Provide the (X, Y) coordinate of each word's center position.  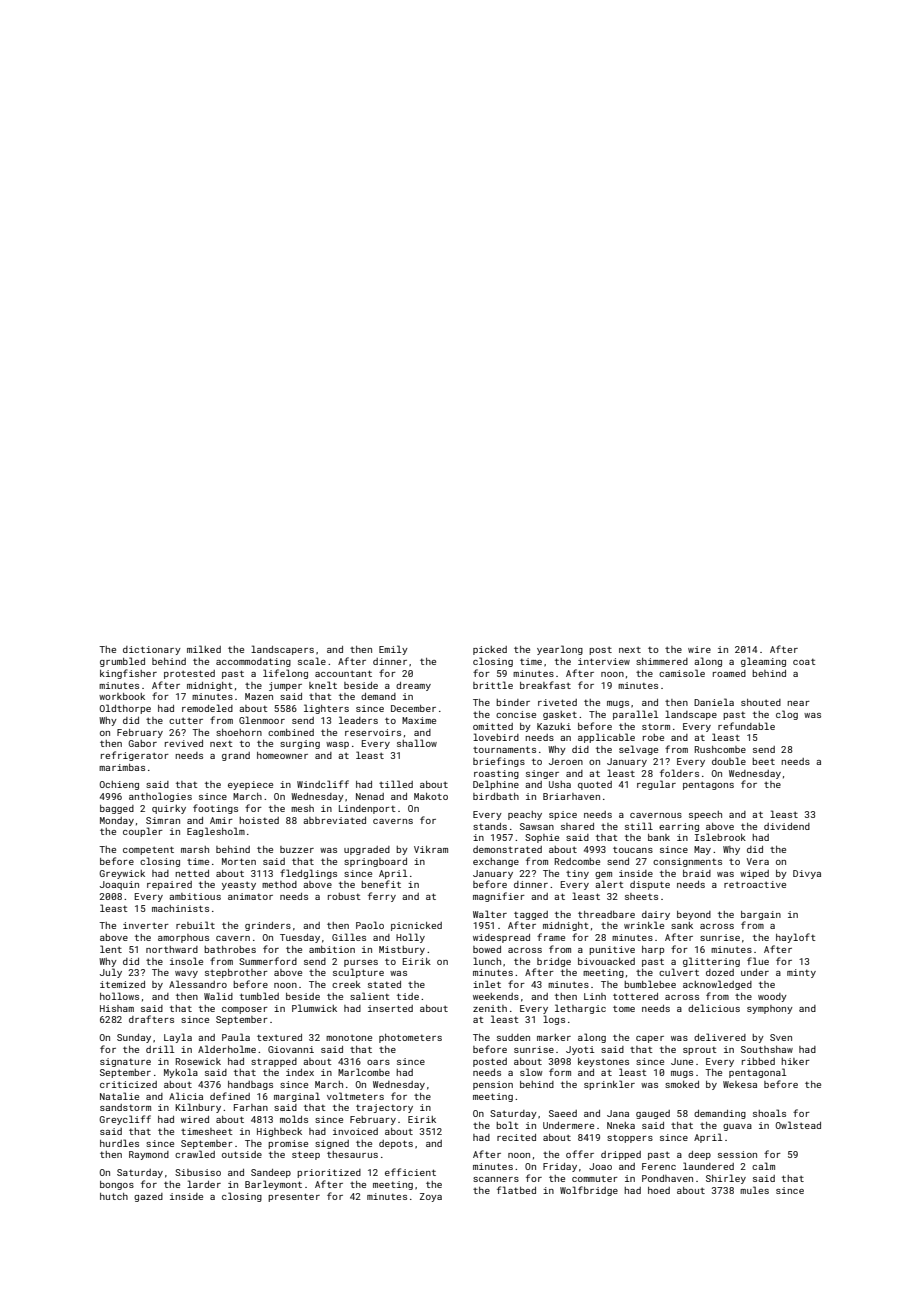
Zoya (431, 1197)
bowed (487, 949)
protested (189, 674)
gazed (148, 1197)
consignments (687, 862)
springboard (375, 862)
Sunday (134, 1038)
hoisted (259, 820)
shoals (769, 1113)
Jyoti (580, 1050)
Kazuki (554, 726)
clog (787, 715)
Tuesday (300, 938)
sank (682, 925)
